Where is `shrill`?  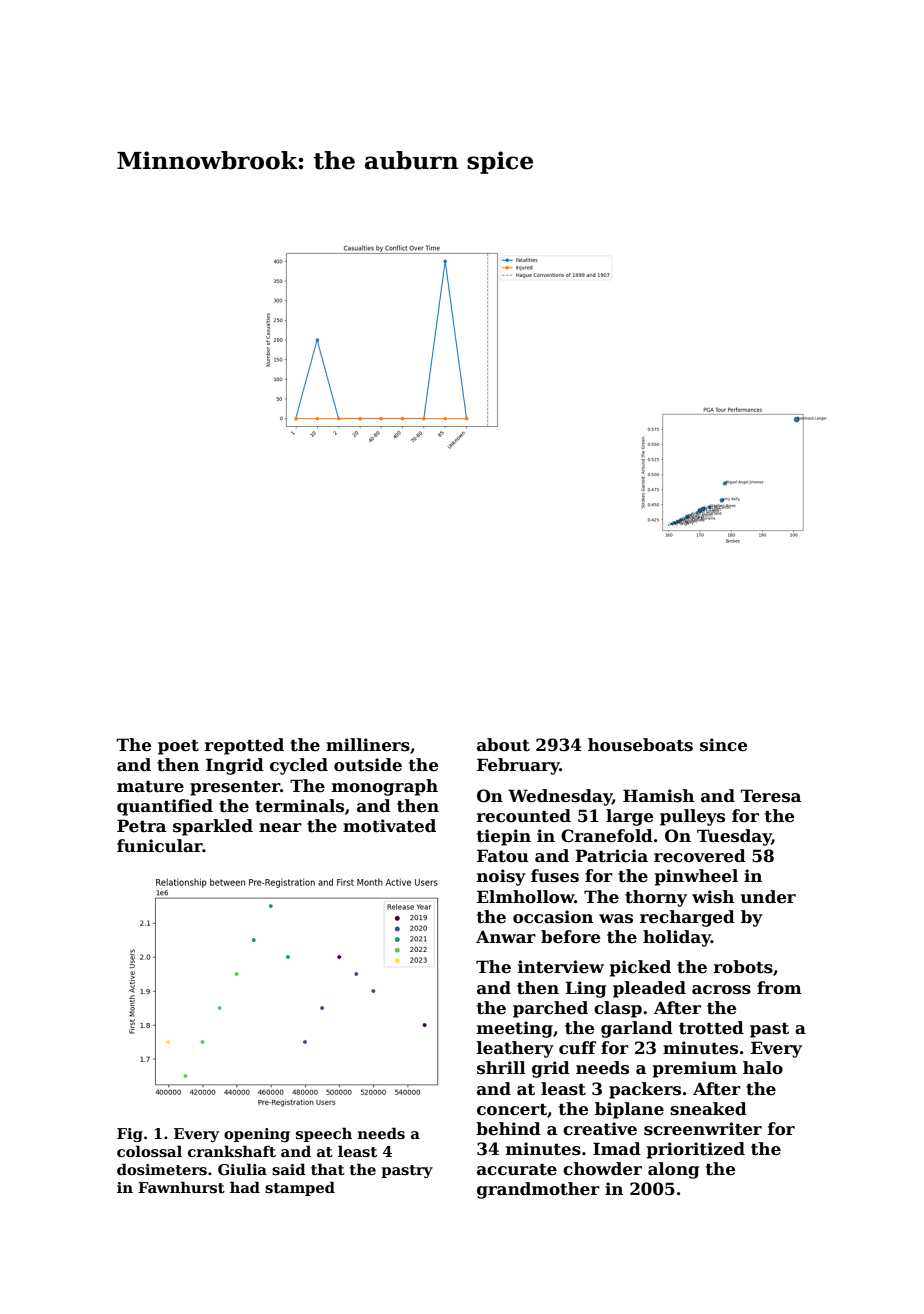
shrill is located at coordinates (501, 1068).
